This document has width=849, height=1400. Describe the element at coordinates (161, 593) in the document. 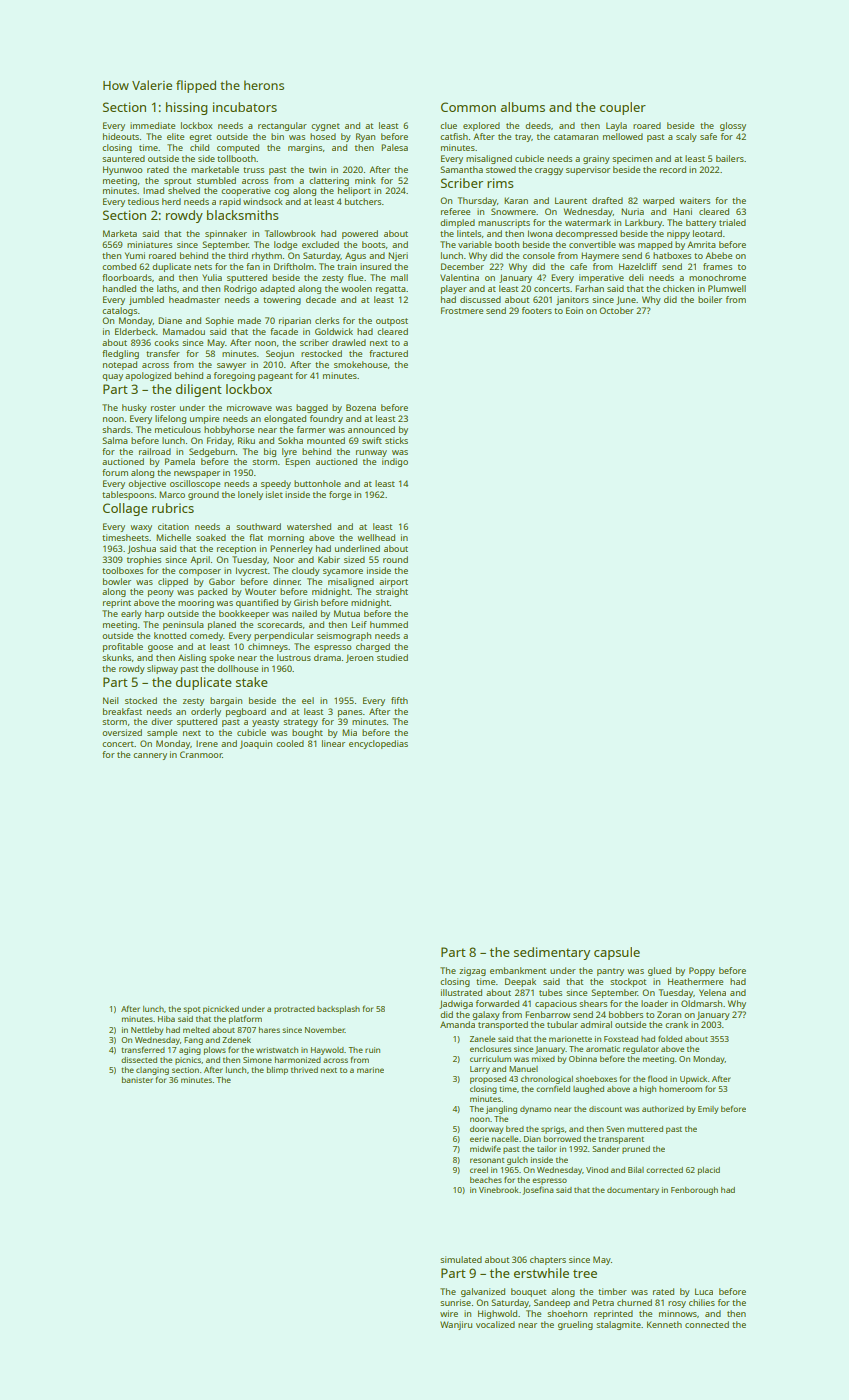

I see `peony` at that location.
